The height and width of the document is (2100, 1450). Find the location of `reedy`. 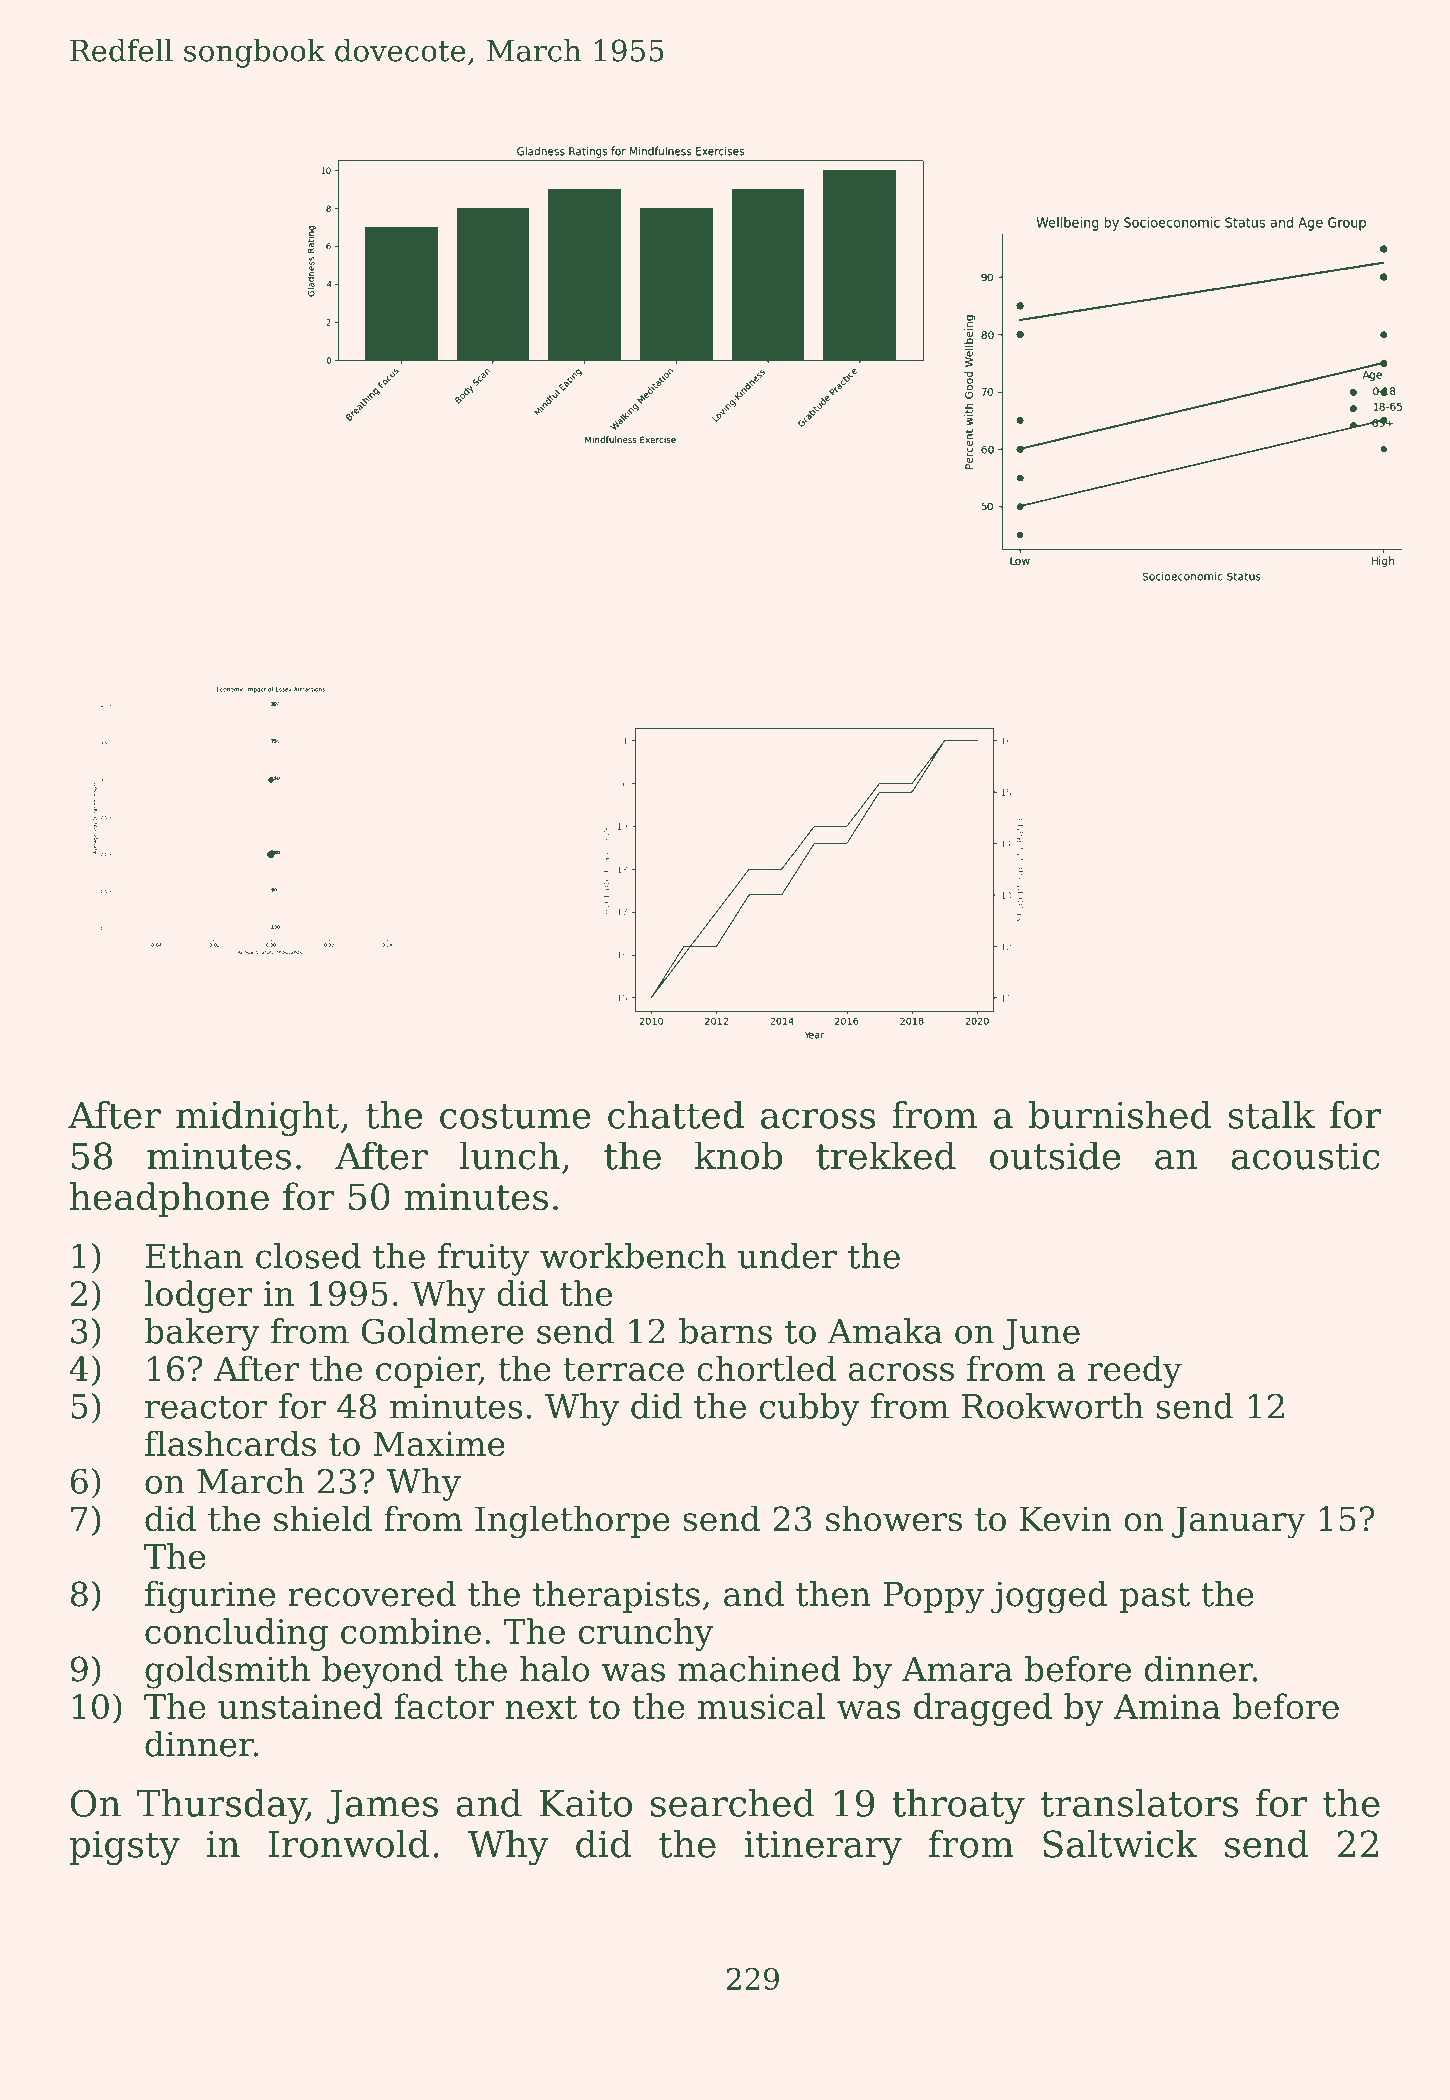

reedy is located at coordinates (1135, 1371).
